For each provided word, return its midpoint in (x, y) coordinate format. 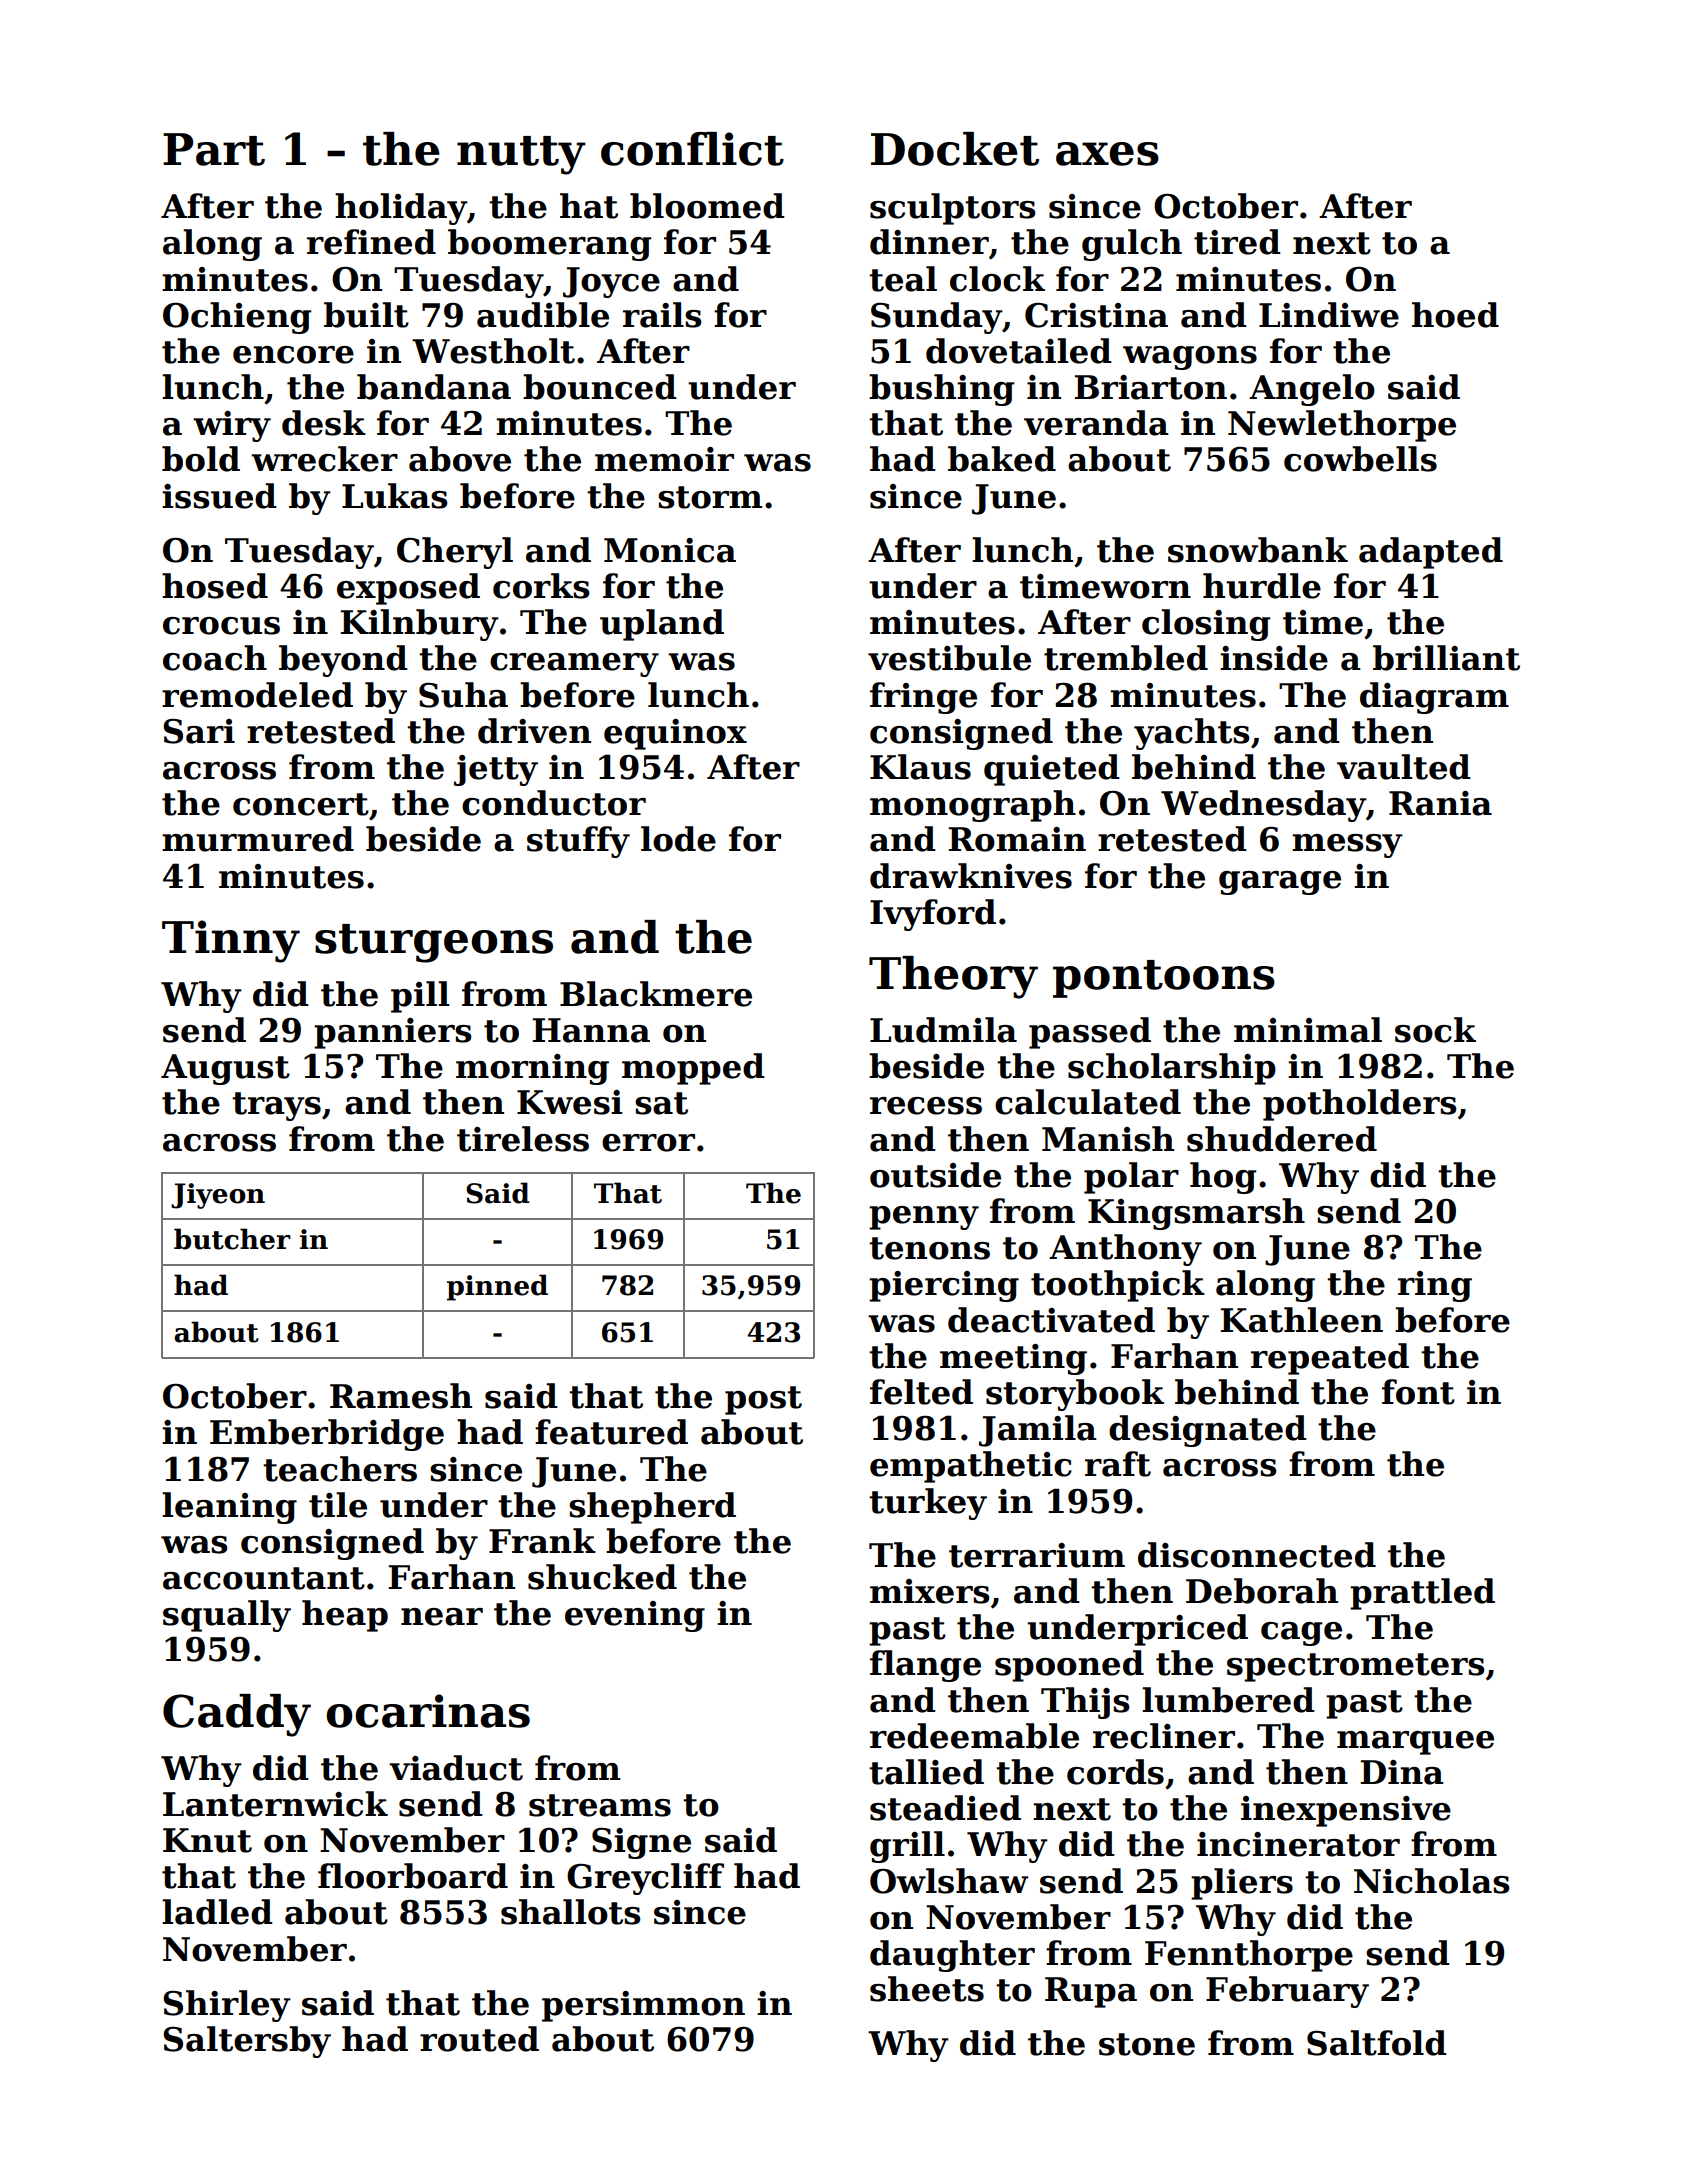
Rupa (1091, 1992)
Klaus (920, 767)
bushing (942, 390)
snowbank (1258, 550)
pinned (497, 1287)
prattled (1422, 1594)
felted (921, 1392)
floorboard (413, 1876)
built (366, 315)
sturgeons (434, 943)
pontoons (1164, 979)
